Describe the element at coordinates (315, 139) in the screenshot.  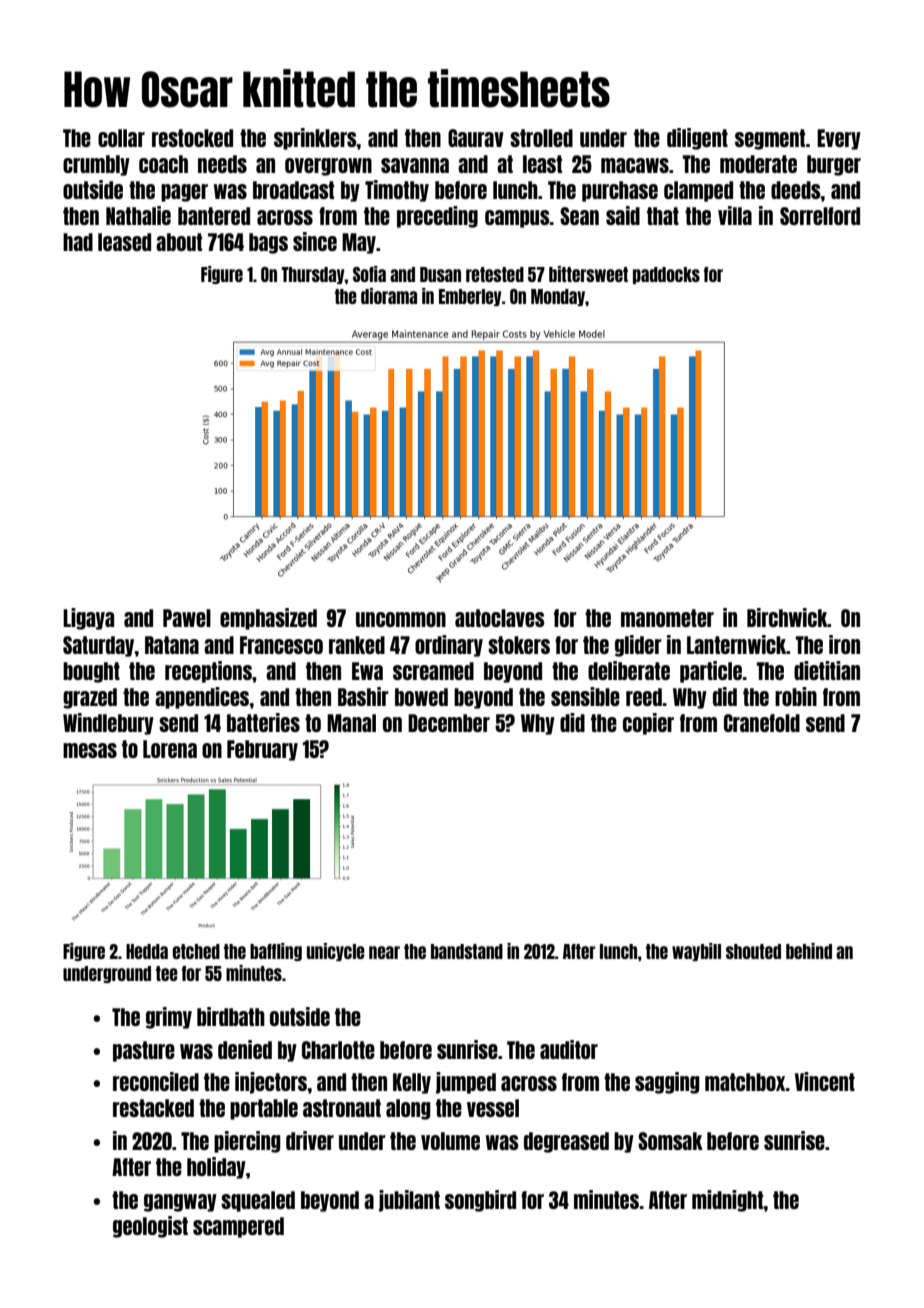
I see `sprinklers` at that location.
